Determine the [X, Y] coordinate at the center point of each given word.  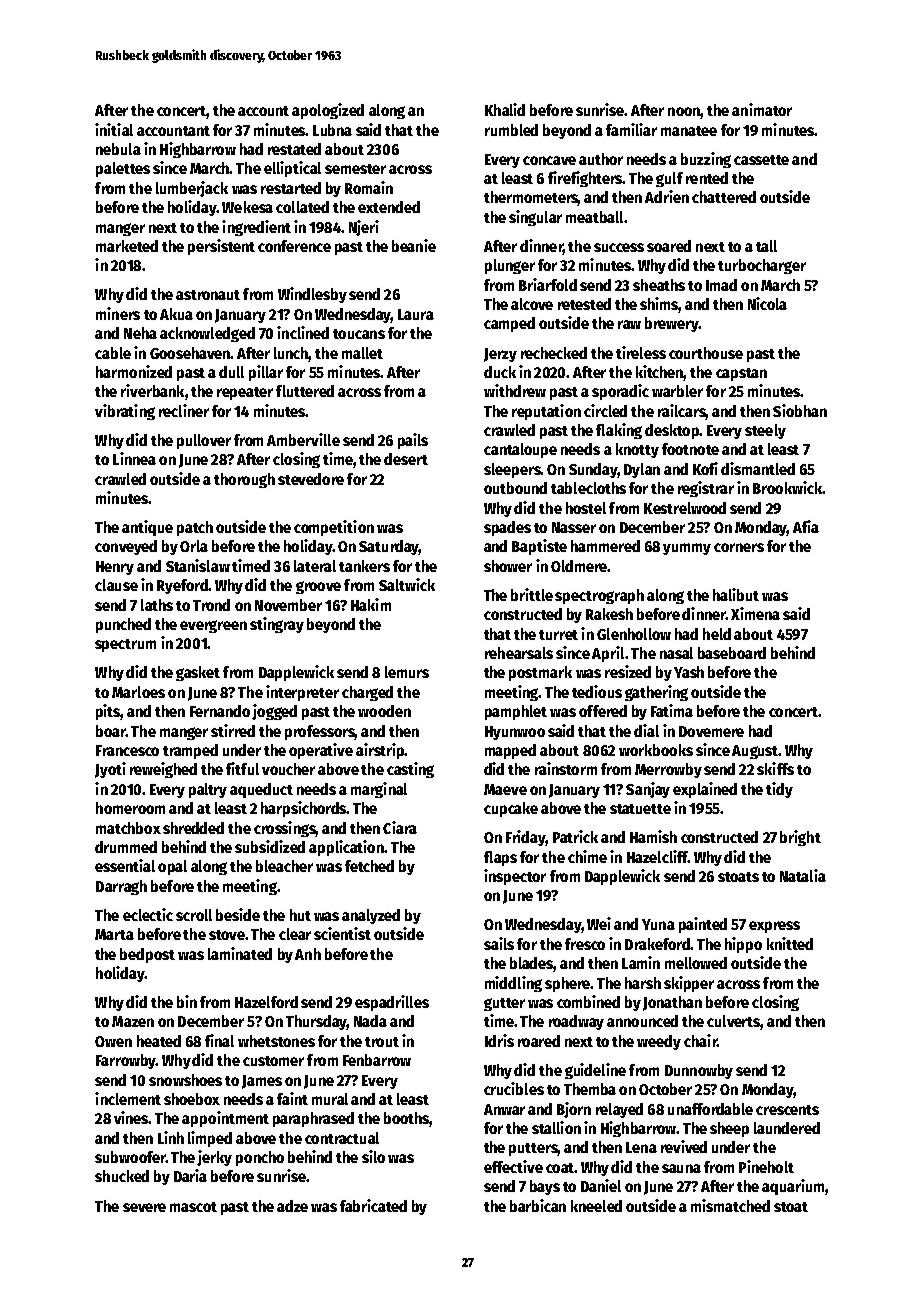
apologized [328, 111]
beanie [414, 245]
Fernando [220, 711]
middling [513, 984]
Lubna [332, 130]
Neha [140, 333]
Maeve [505, 789]
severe [144, 1207]
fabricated [373, 1205]
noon [684, 113]
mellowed [696, 963]
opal [172, 867]
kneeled [596, 1206]
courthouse [706, 353]
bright [800, 838]
